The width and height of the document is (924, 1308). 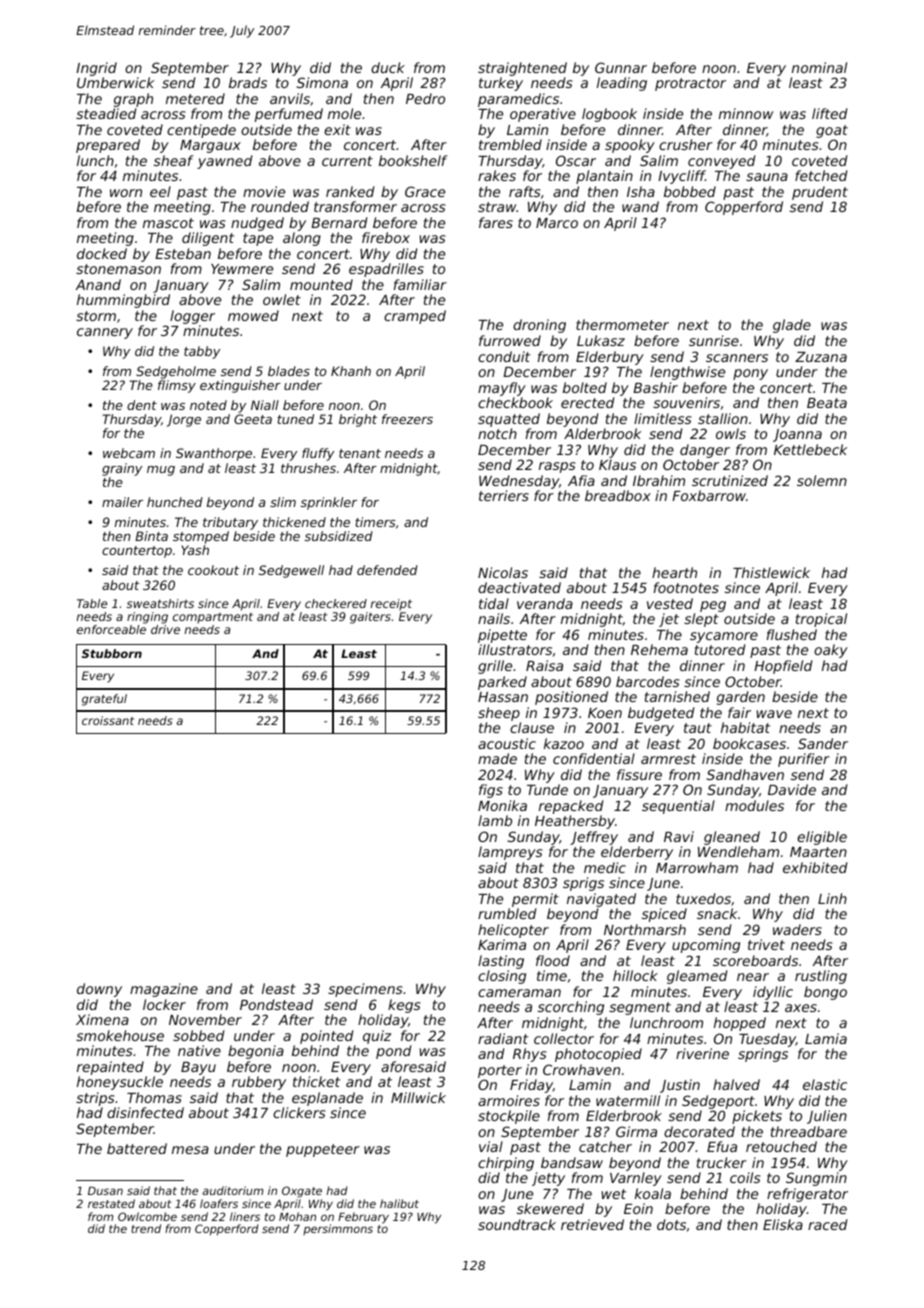 I want to click on blades, so click(x=289, y=371).
